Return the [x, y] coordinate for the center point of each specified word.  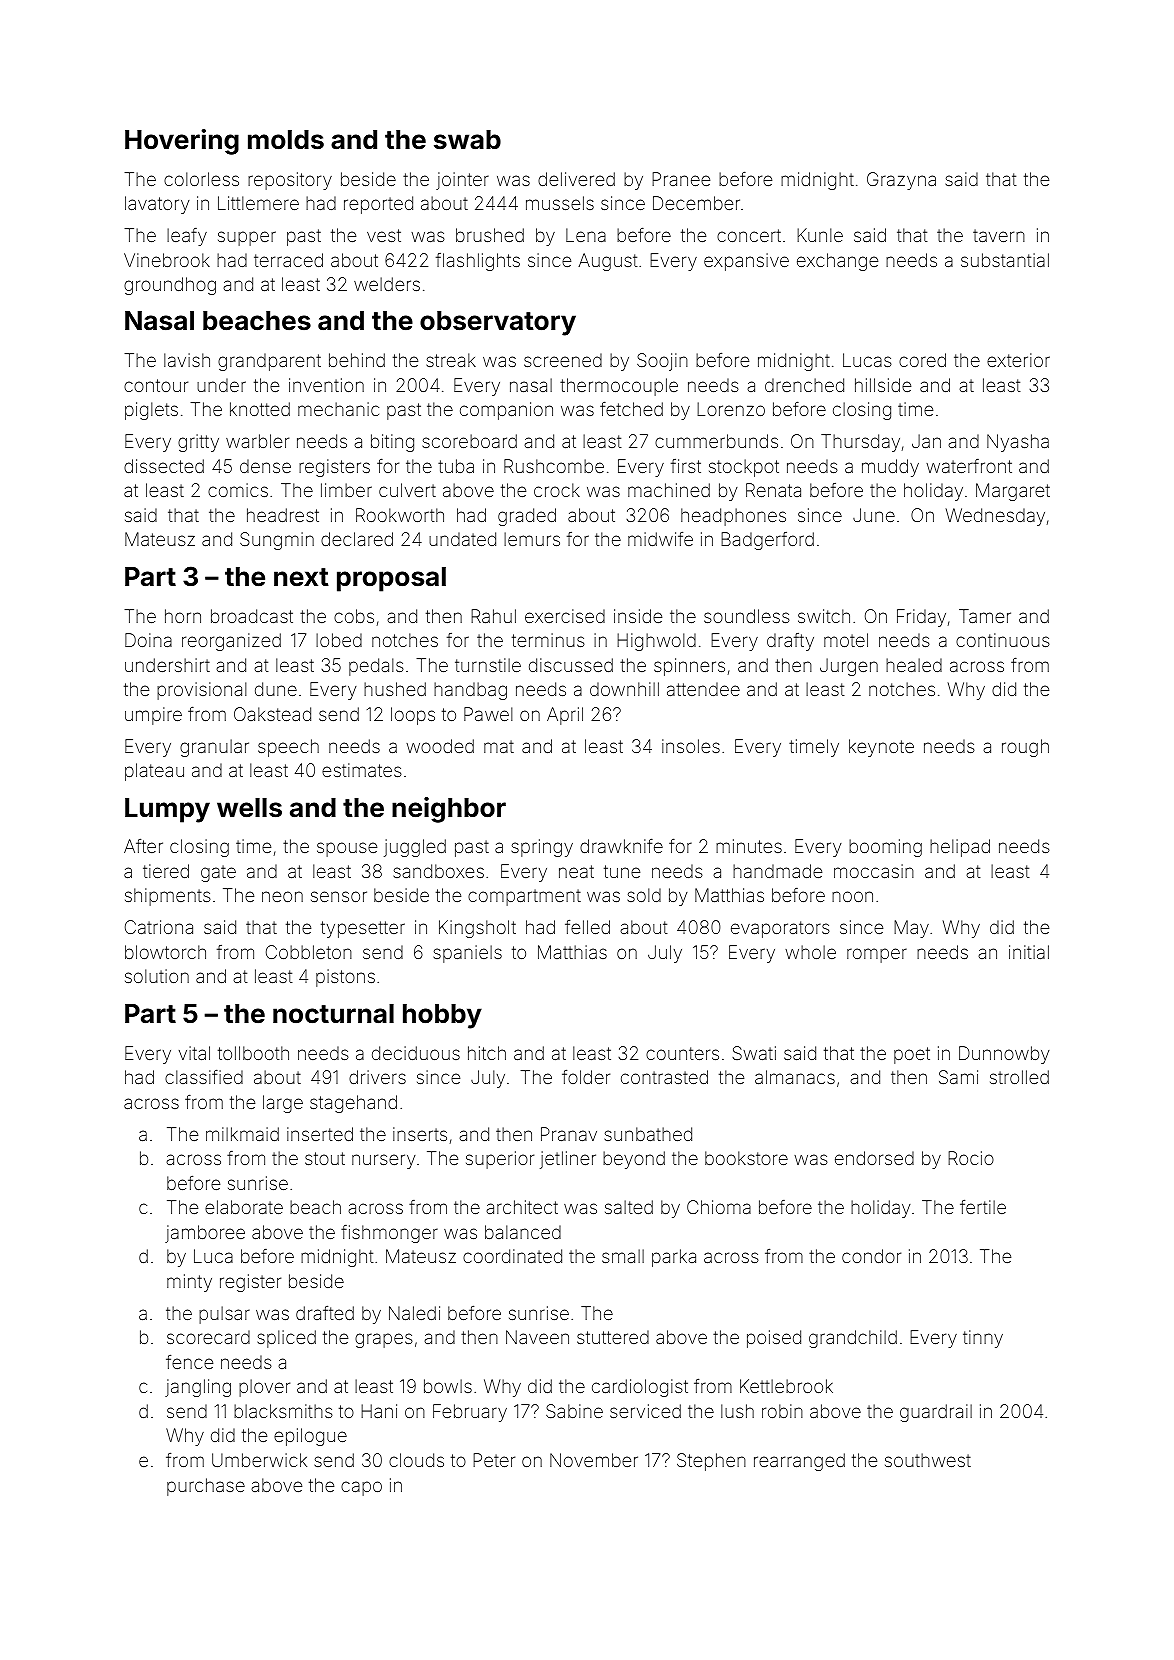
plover [264, 1388]
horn [183, 616]
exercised [565, 616]
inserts [420, 1134]
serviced [645, 1411]
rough [1025, 748]
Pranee [681, 179]
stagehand [353, 1104]
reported [378, 205]
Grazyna [901, 181]
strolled [1019, 1077]
